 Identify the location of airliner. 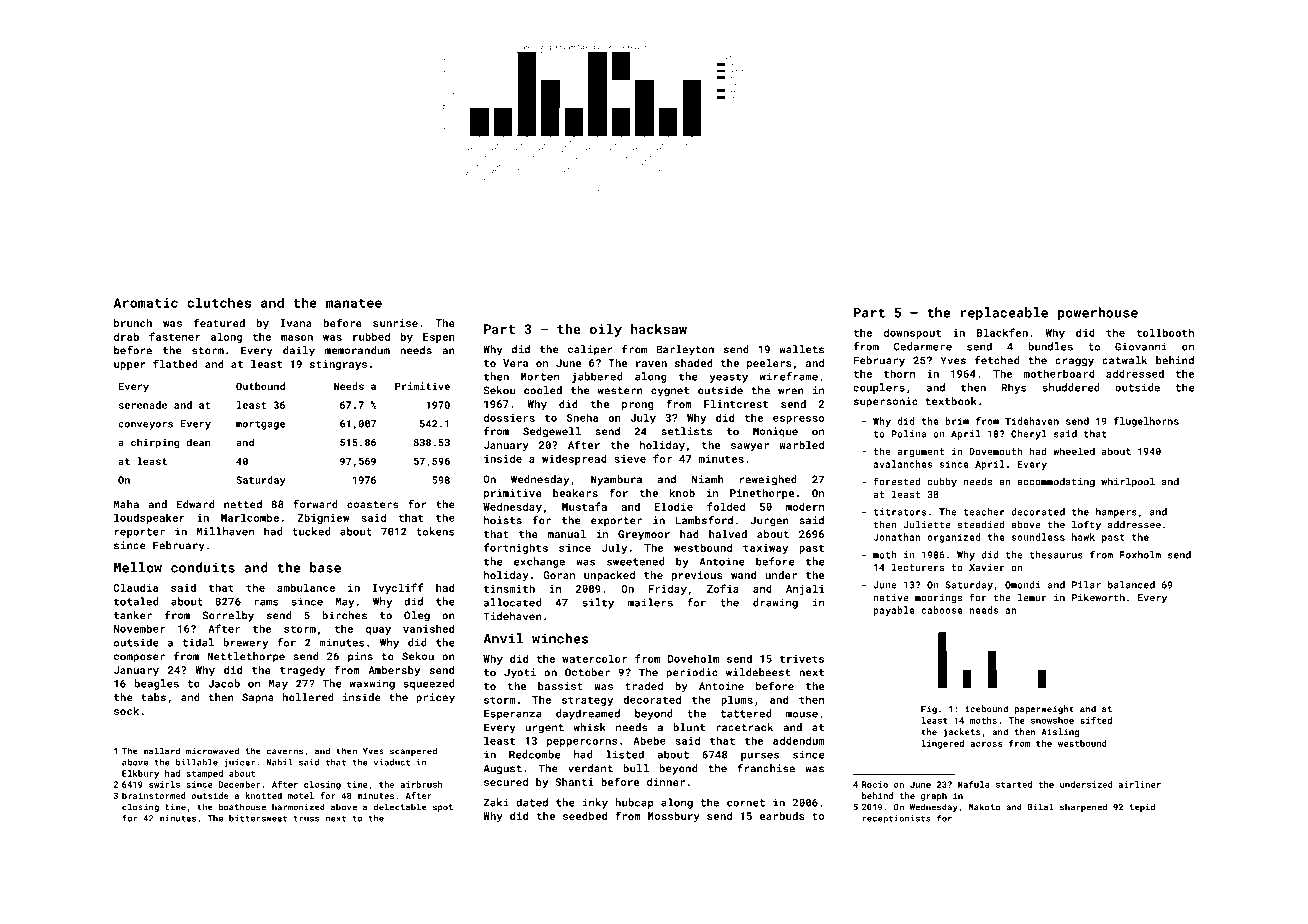
(1140, 784).
